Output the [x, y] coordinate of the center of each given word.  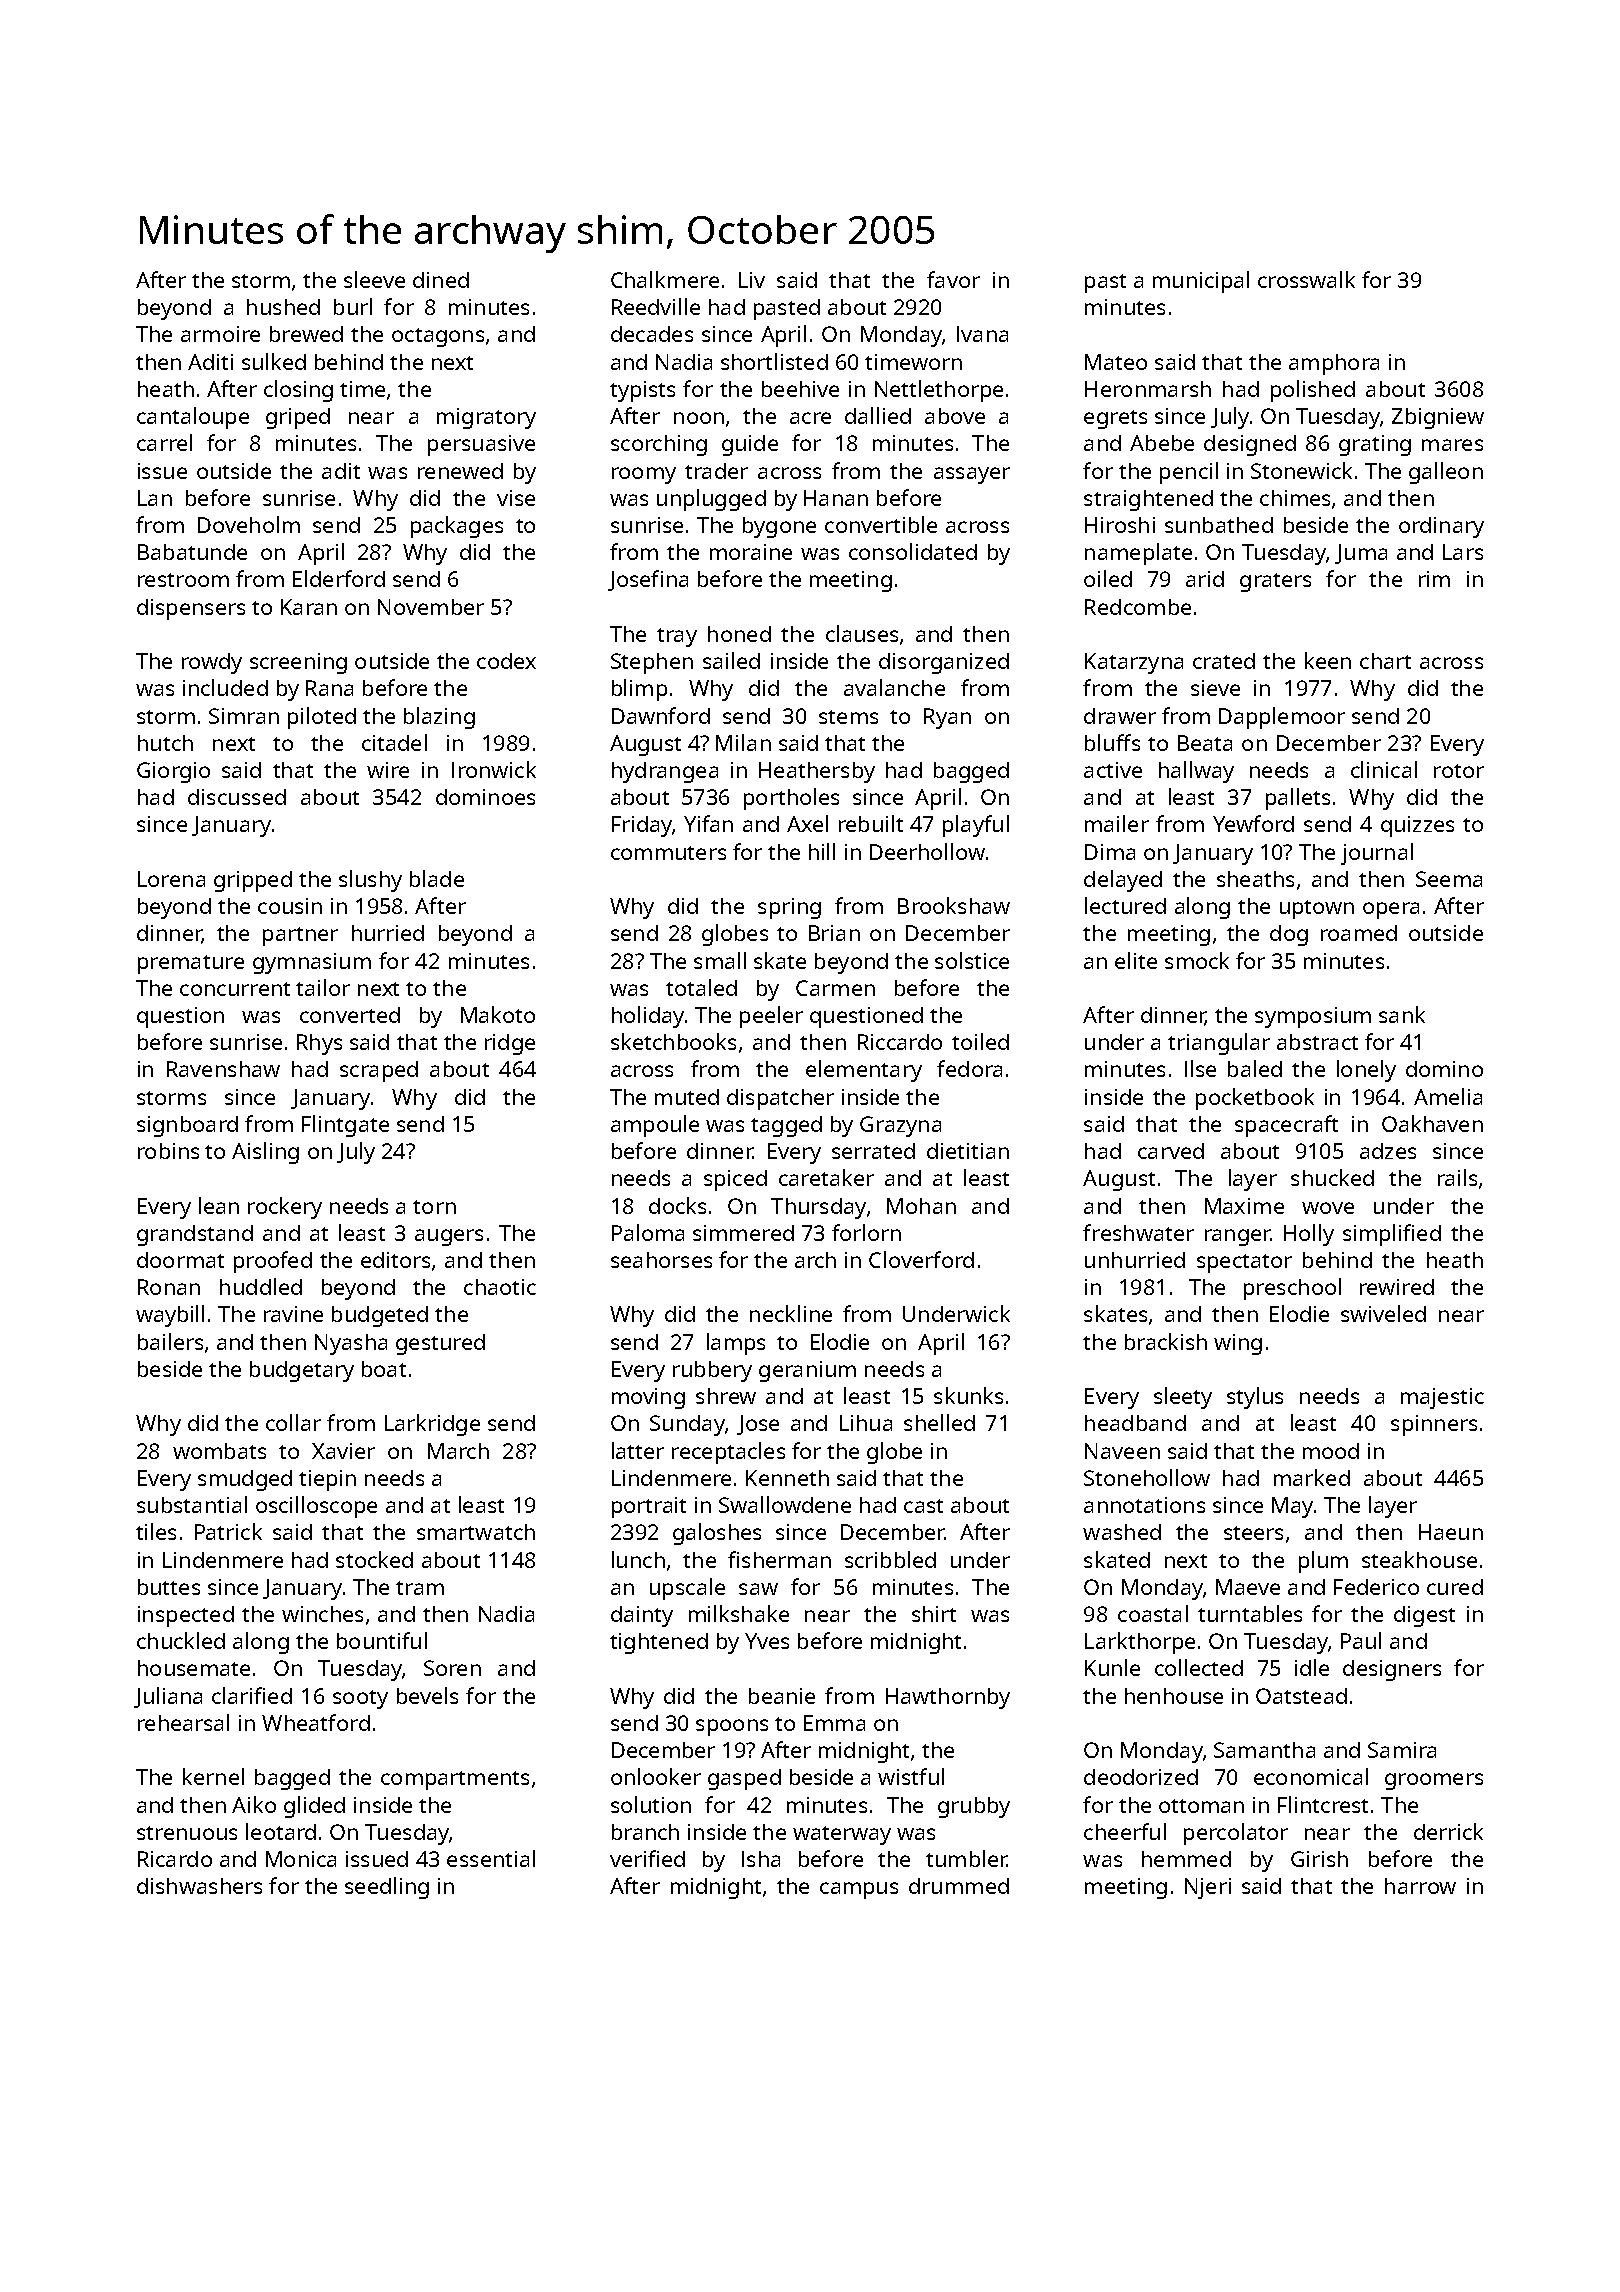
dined [441, 280]
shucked [1332, 1177]
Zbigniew [1438, 418]
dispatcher [780, 1099]
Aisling [265, 1153]
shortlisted [774, 361]
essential [491, 1858]
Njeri [1208, 1888]
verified [647, 1858]
